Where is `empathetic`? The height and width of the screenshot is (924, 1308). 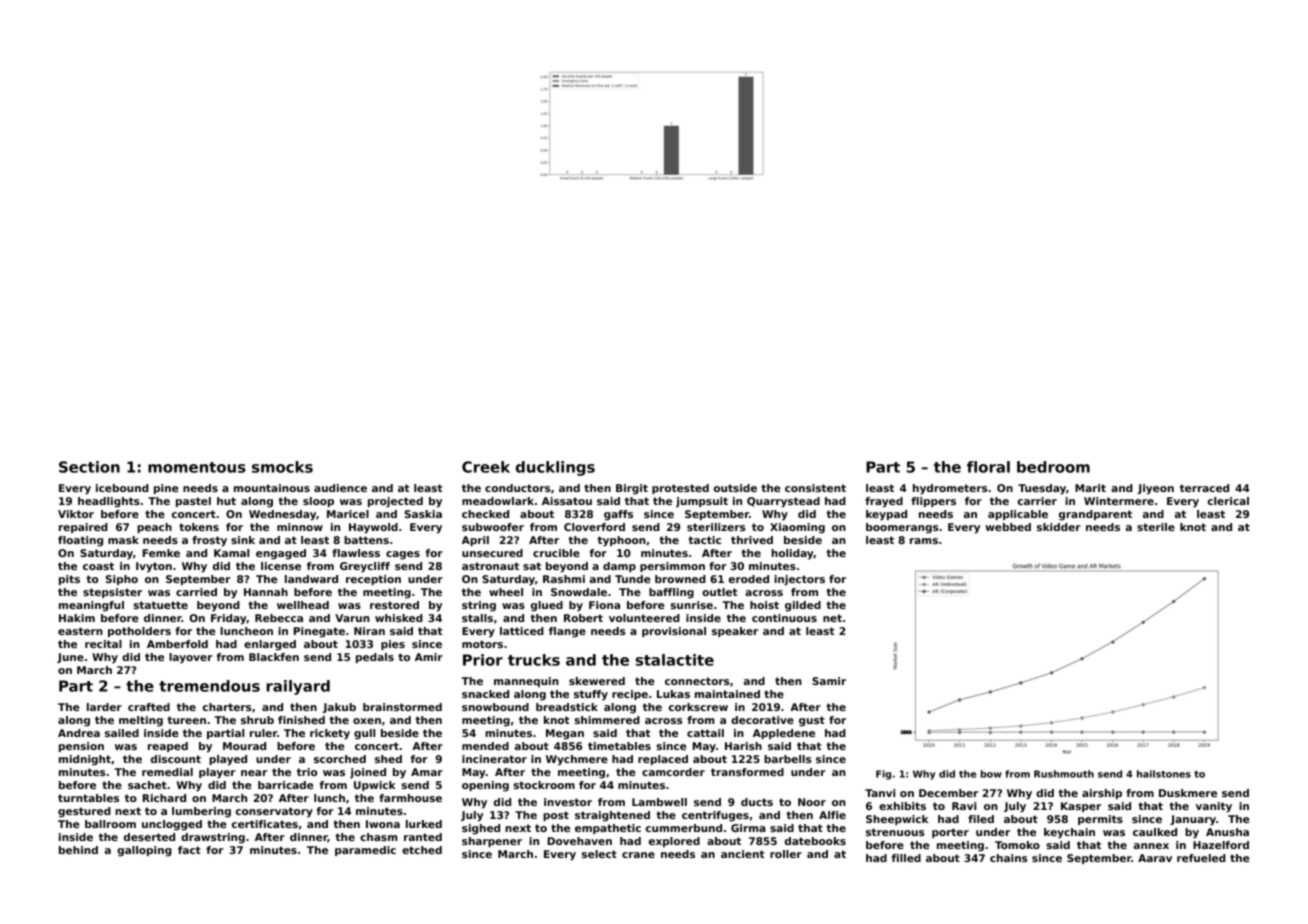 empathetic is located at coordinates (608, 829).
